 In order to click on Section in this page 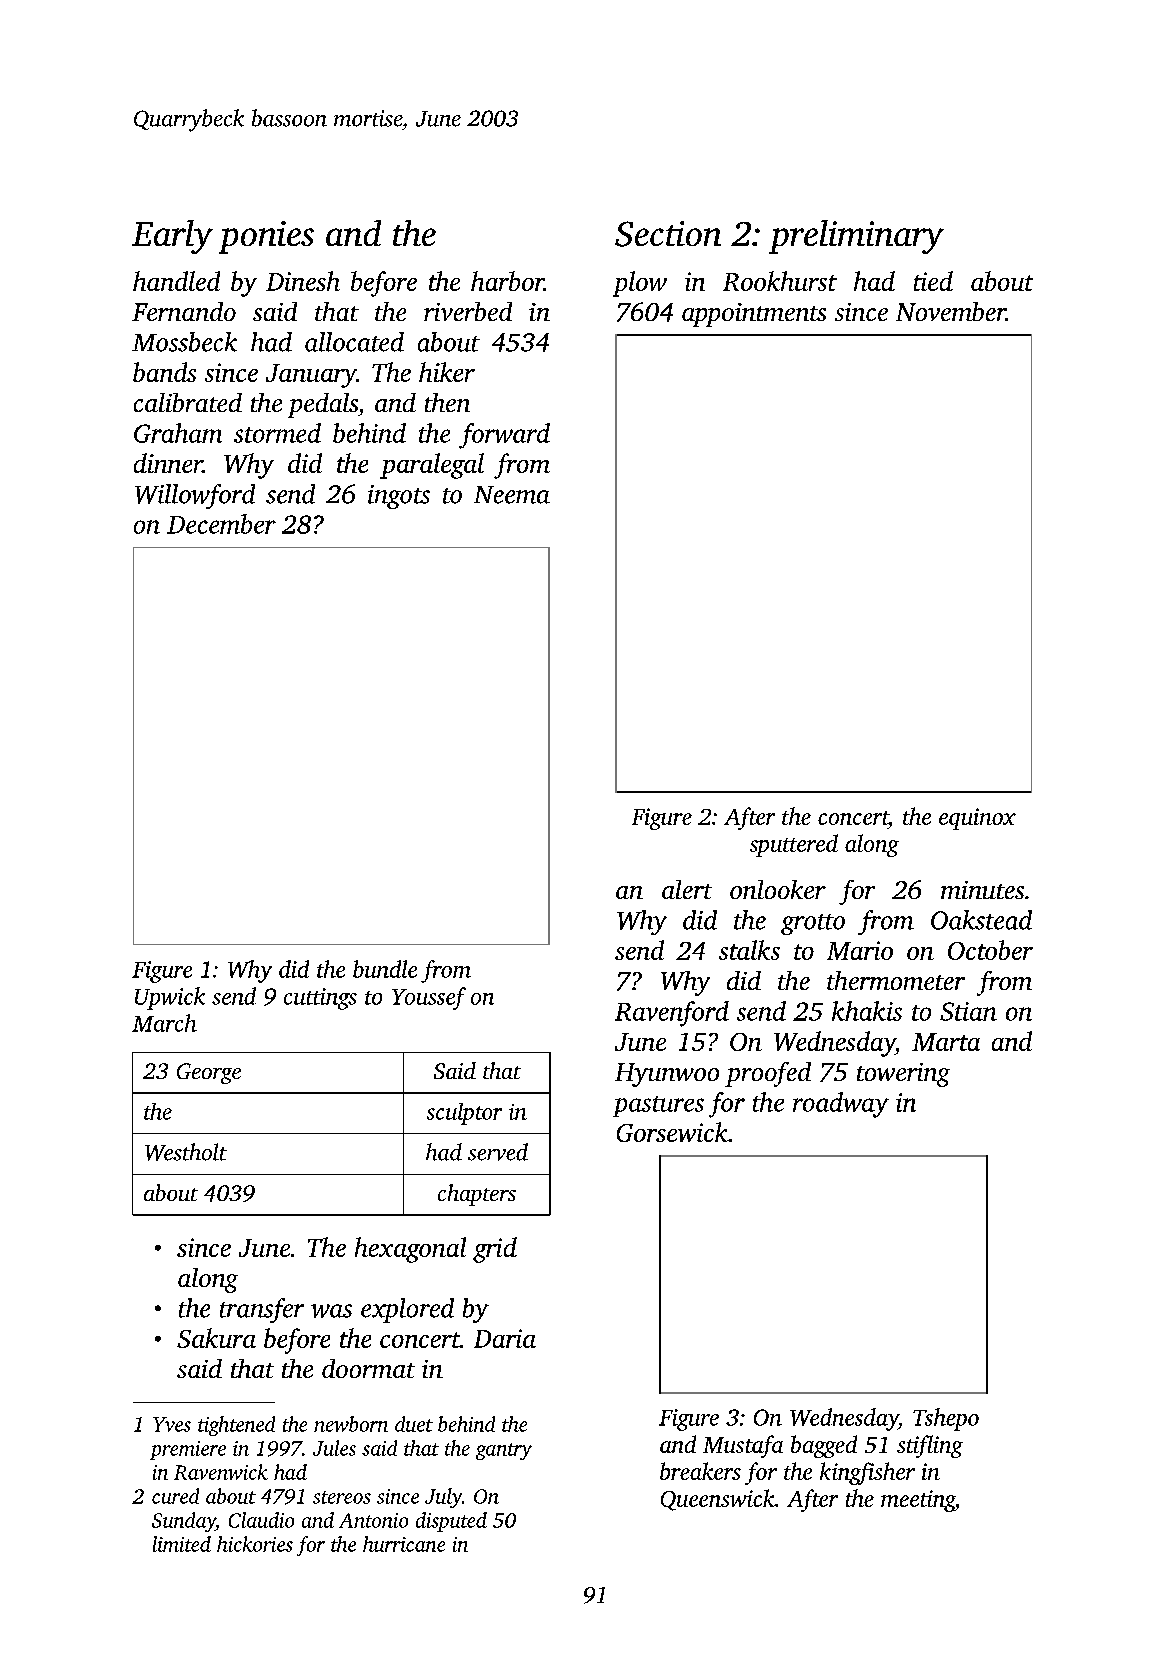, I will do `click(668, 234)`.
